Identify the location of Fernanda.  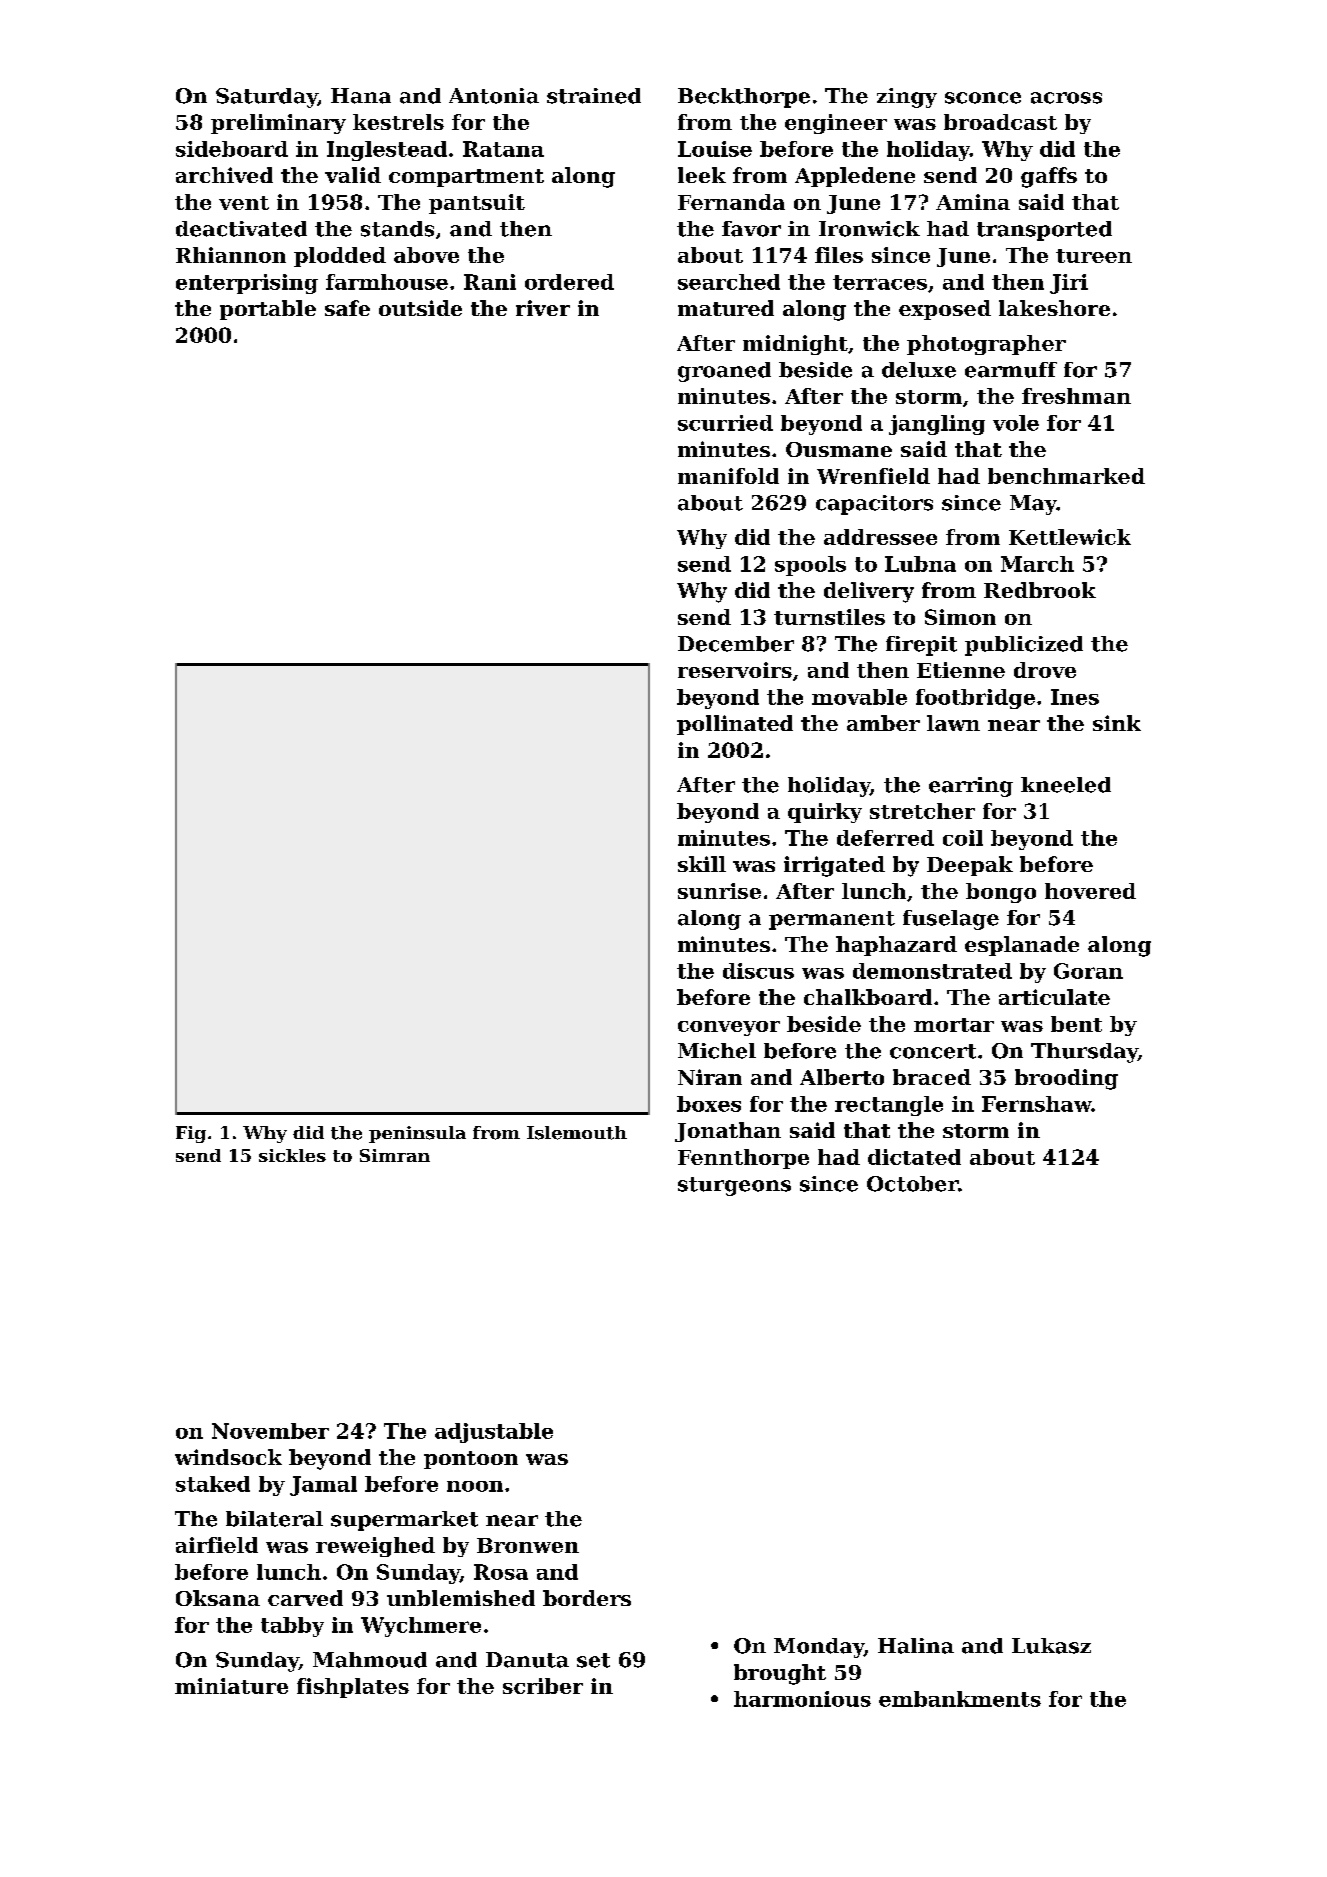
(731, 202).
